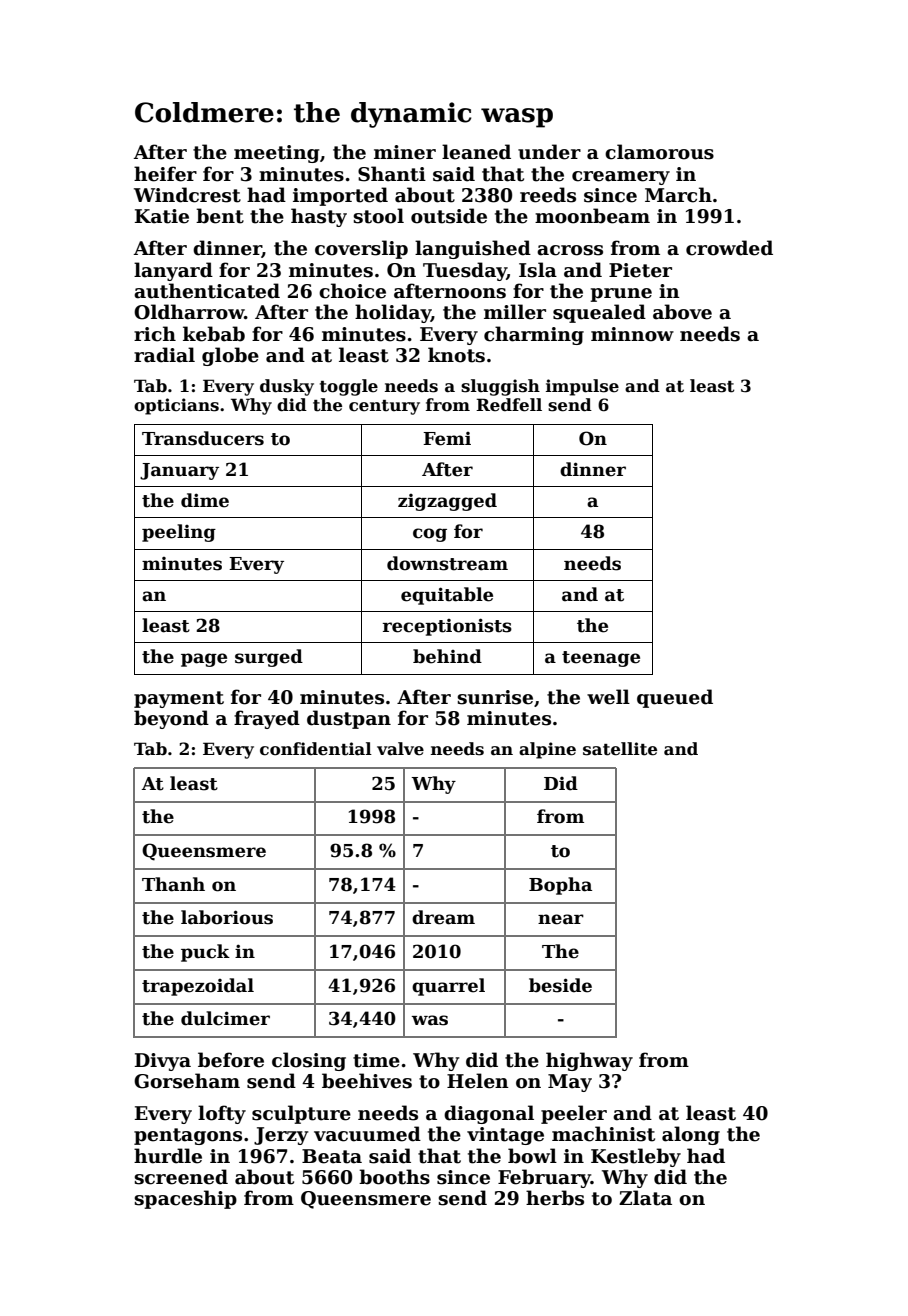 This image has width=908, height=1316. I want to click on queued, so click(675, 698).
